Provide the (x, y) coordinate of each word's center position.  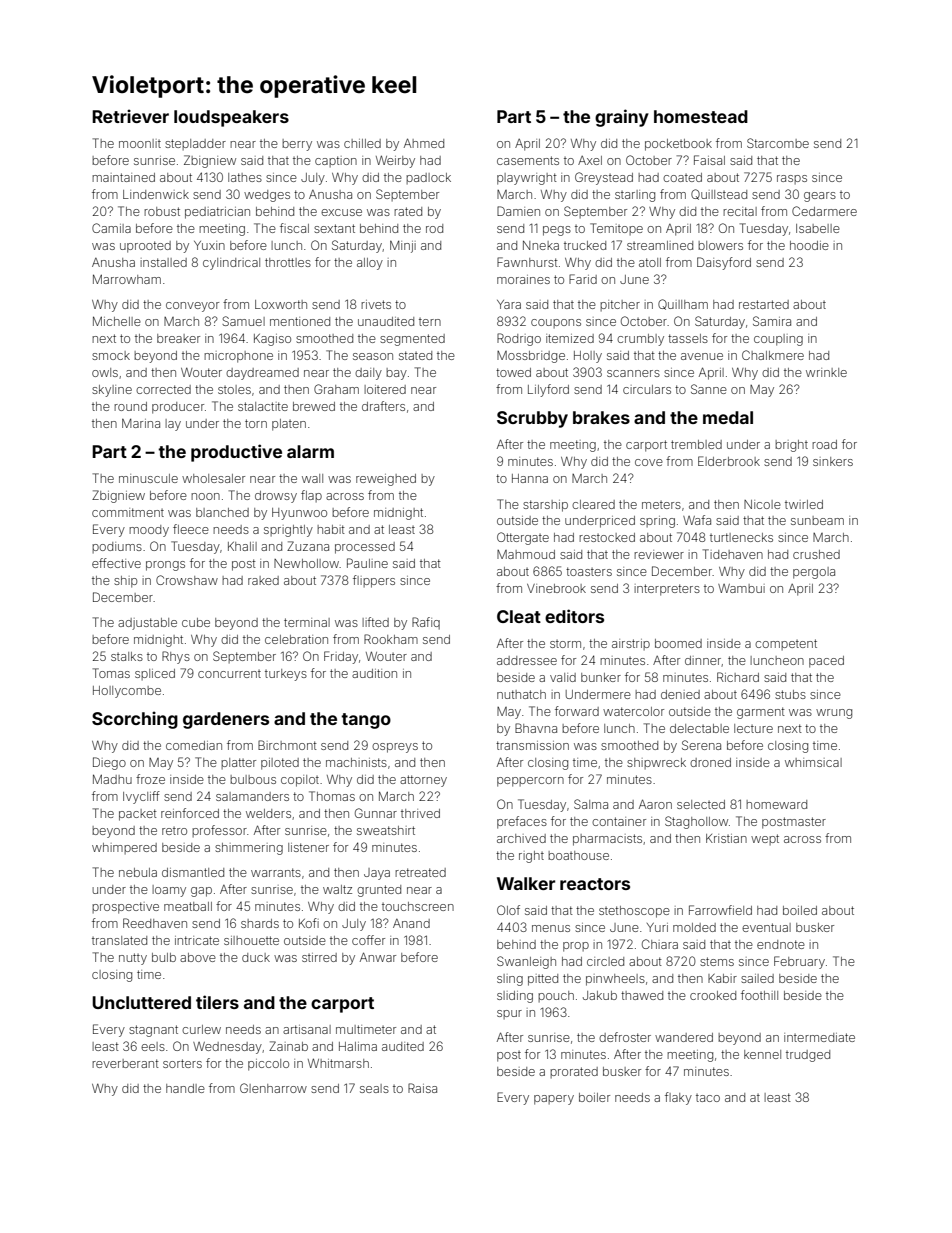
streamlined (660, 245)
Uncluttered (141, 1002)
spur (509, 1014)
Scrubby (532, 419)
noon (205, 496)
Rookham (391, 639)
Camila (111, 228)
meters (661, 505)
